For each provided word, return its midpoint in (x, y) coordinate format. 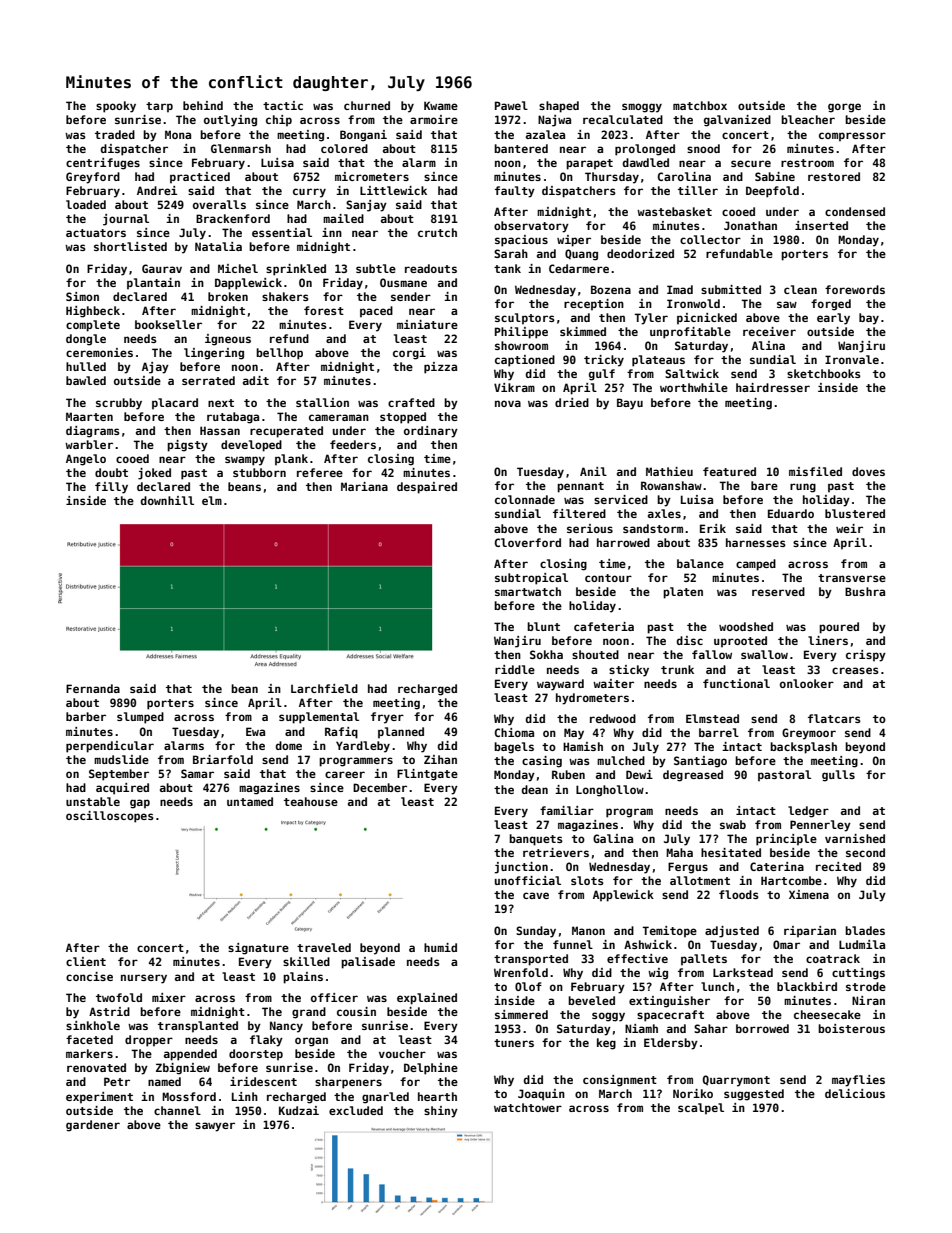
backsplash (803, 748)
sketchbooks (824, 373)
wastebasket (674, 211)
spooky (116, 107)
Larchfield (324, 688)
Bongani (363, 136)
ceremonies (99, 352)
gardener (93, 1126)
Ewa (255, 731)
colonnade (525, 499)
